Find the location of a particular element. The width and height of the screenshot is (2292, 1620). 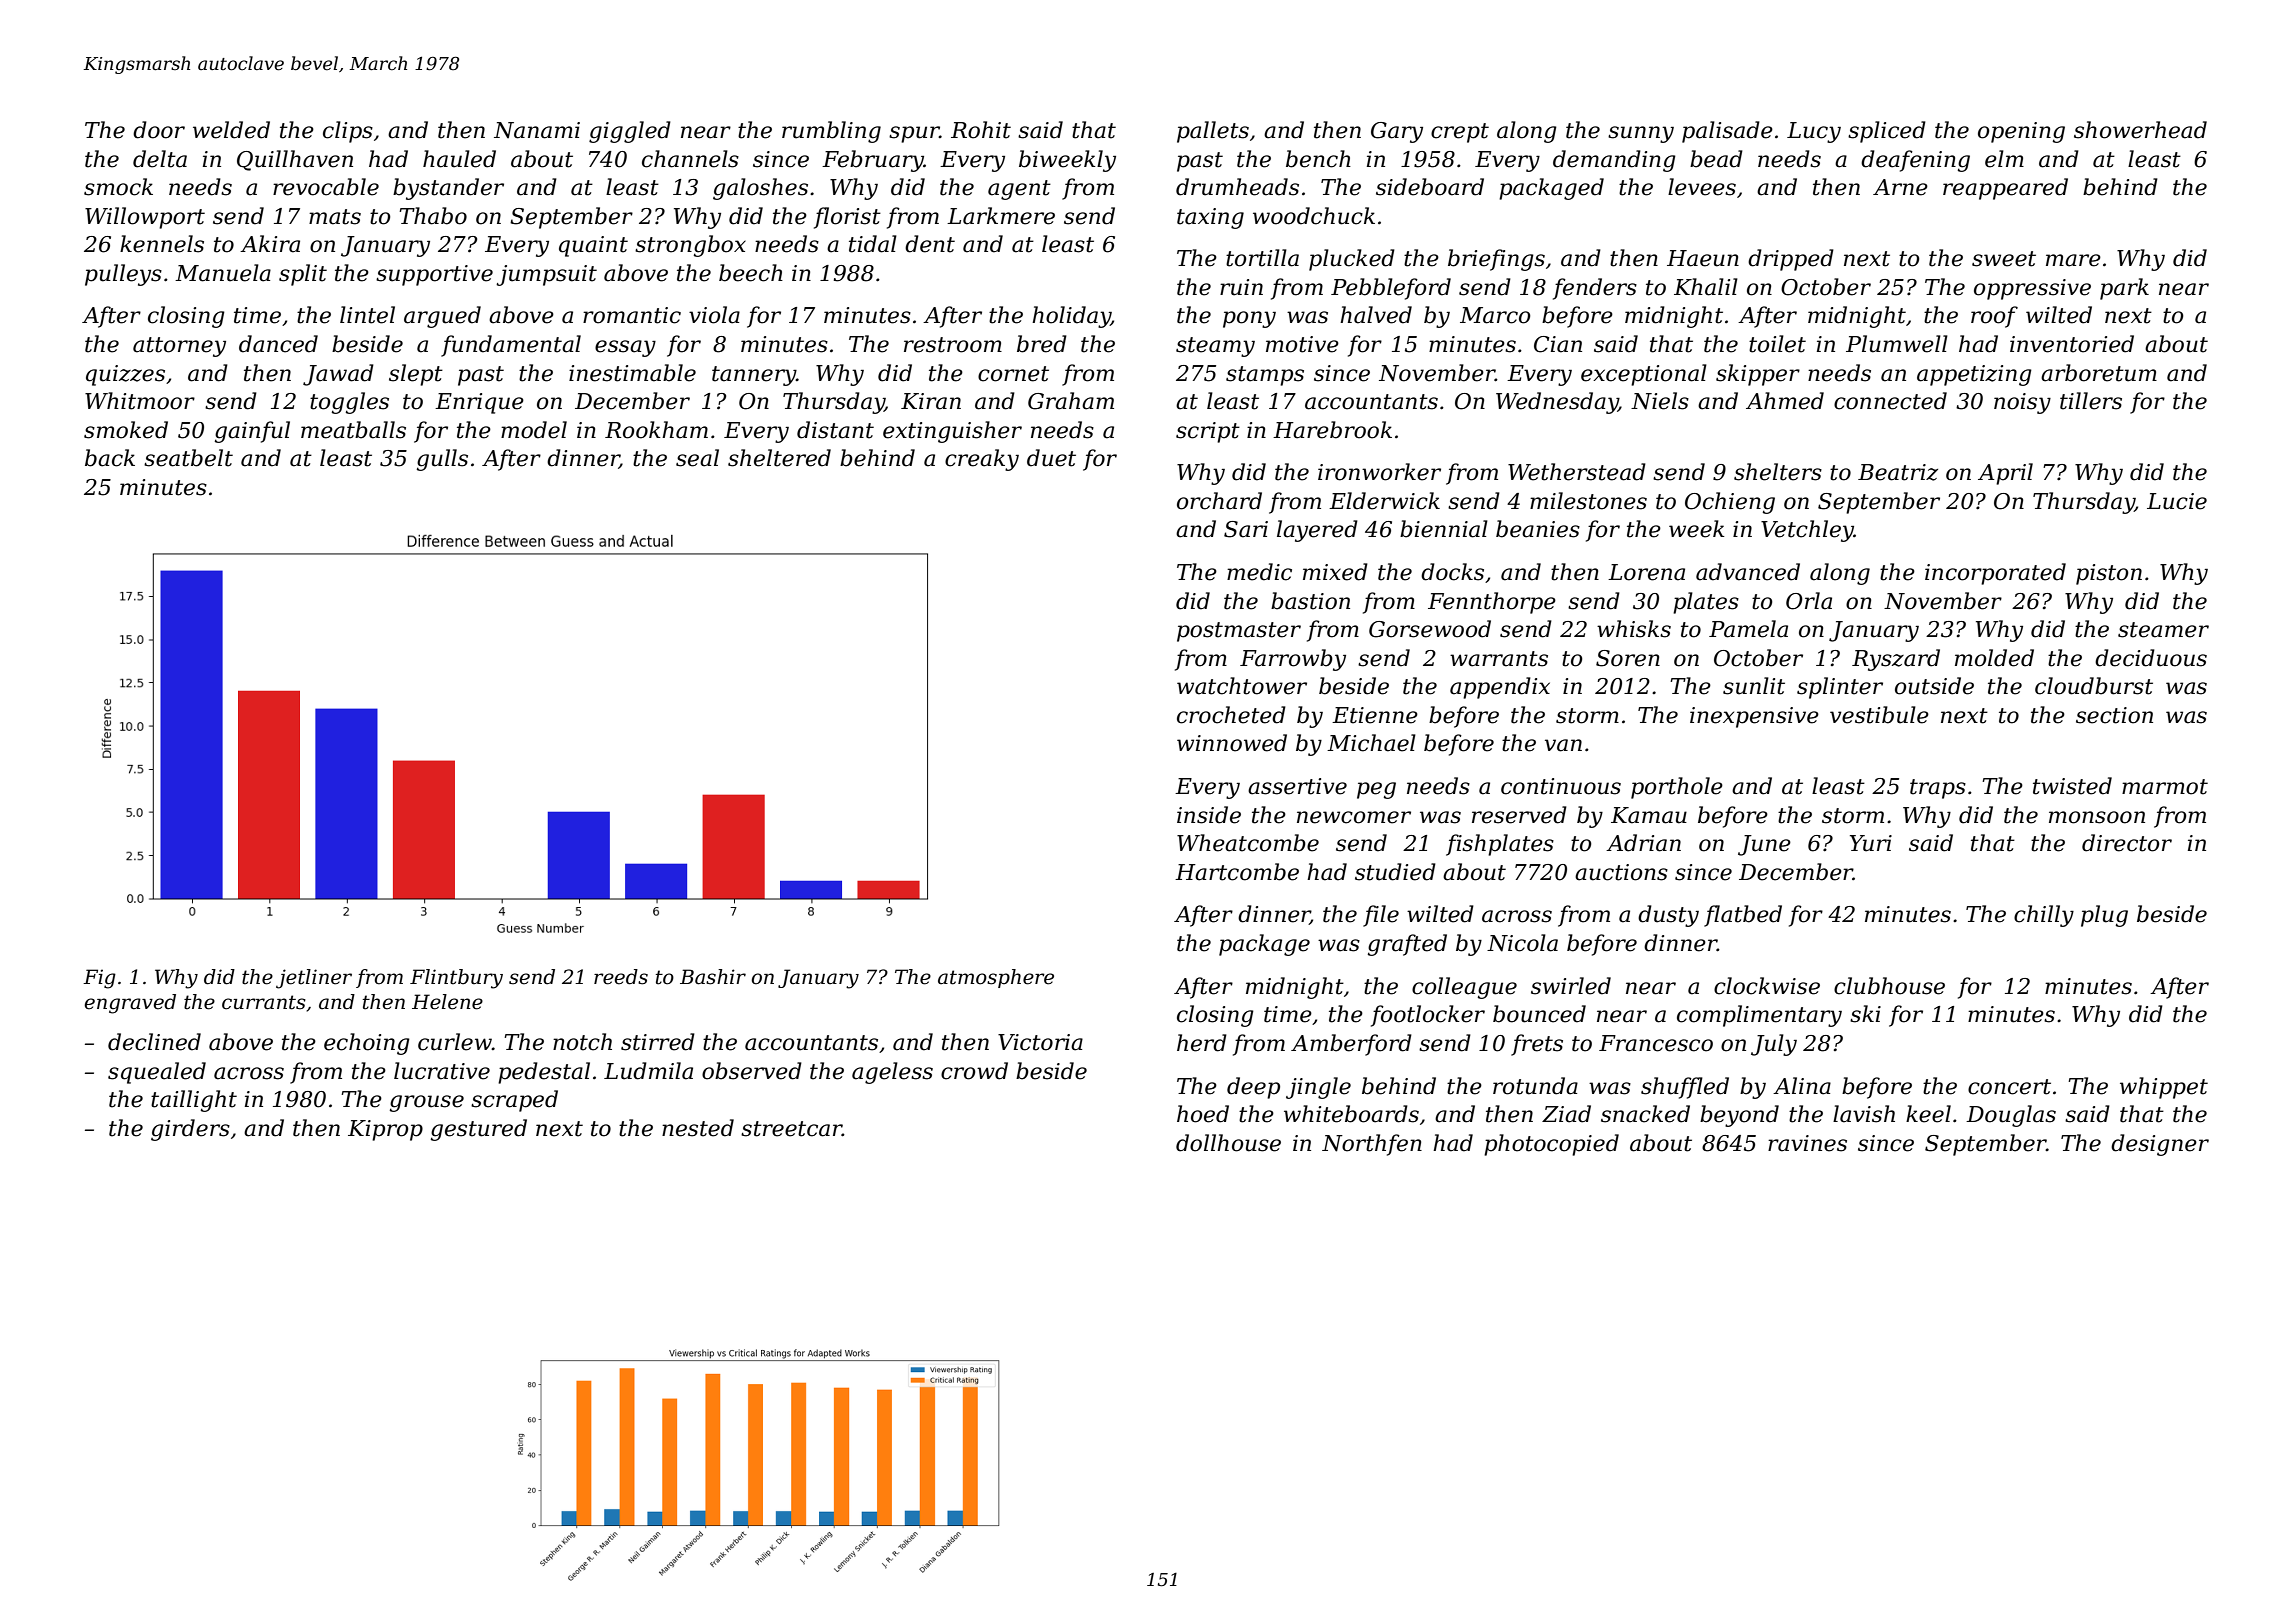

ravines is located at coordinates (1807, 1143).
